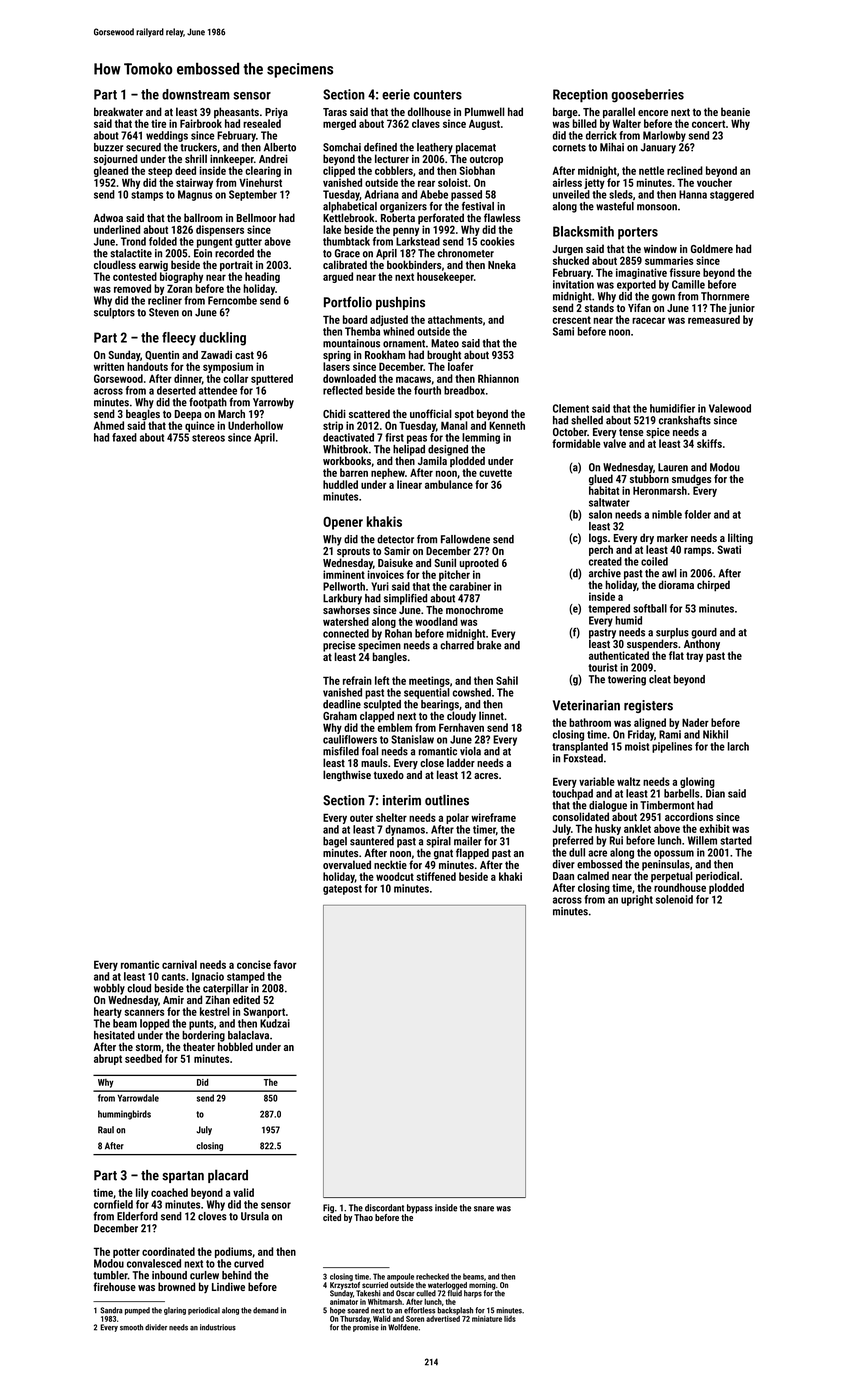  Describe the element at coordinates (689, 816) in the screenshot. I see `accordions` at that location.
